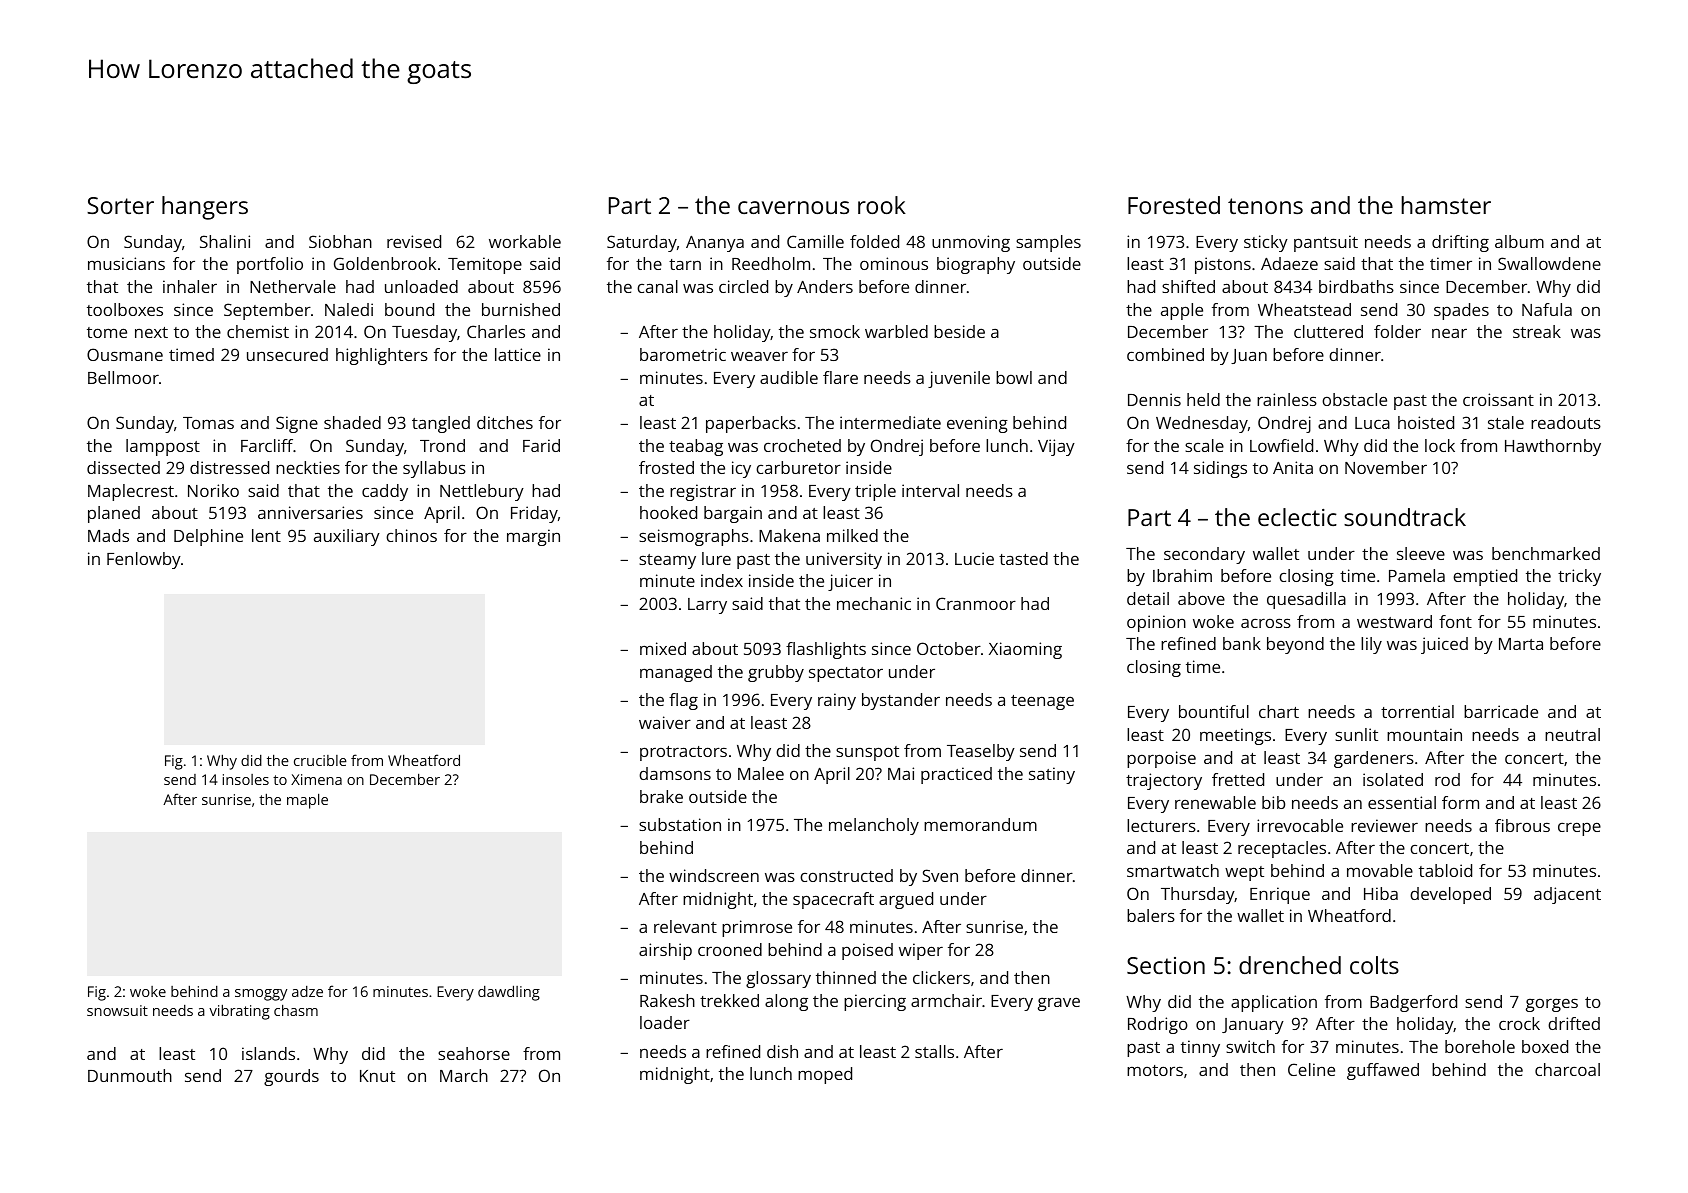 The image size is (1688, 1193). What do you see at coordinates (1374, 965) in the screenshot?
I see `colts` at bounding box center [1374, 965].
